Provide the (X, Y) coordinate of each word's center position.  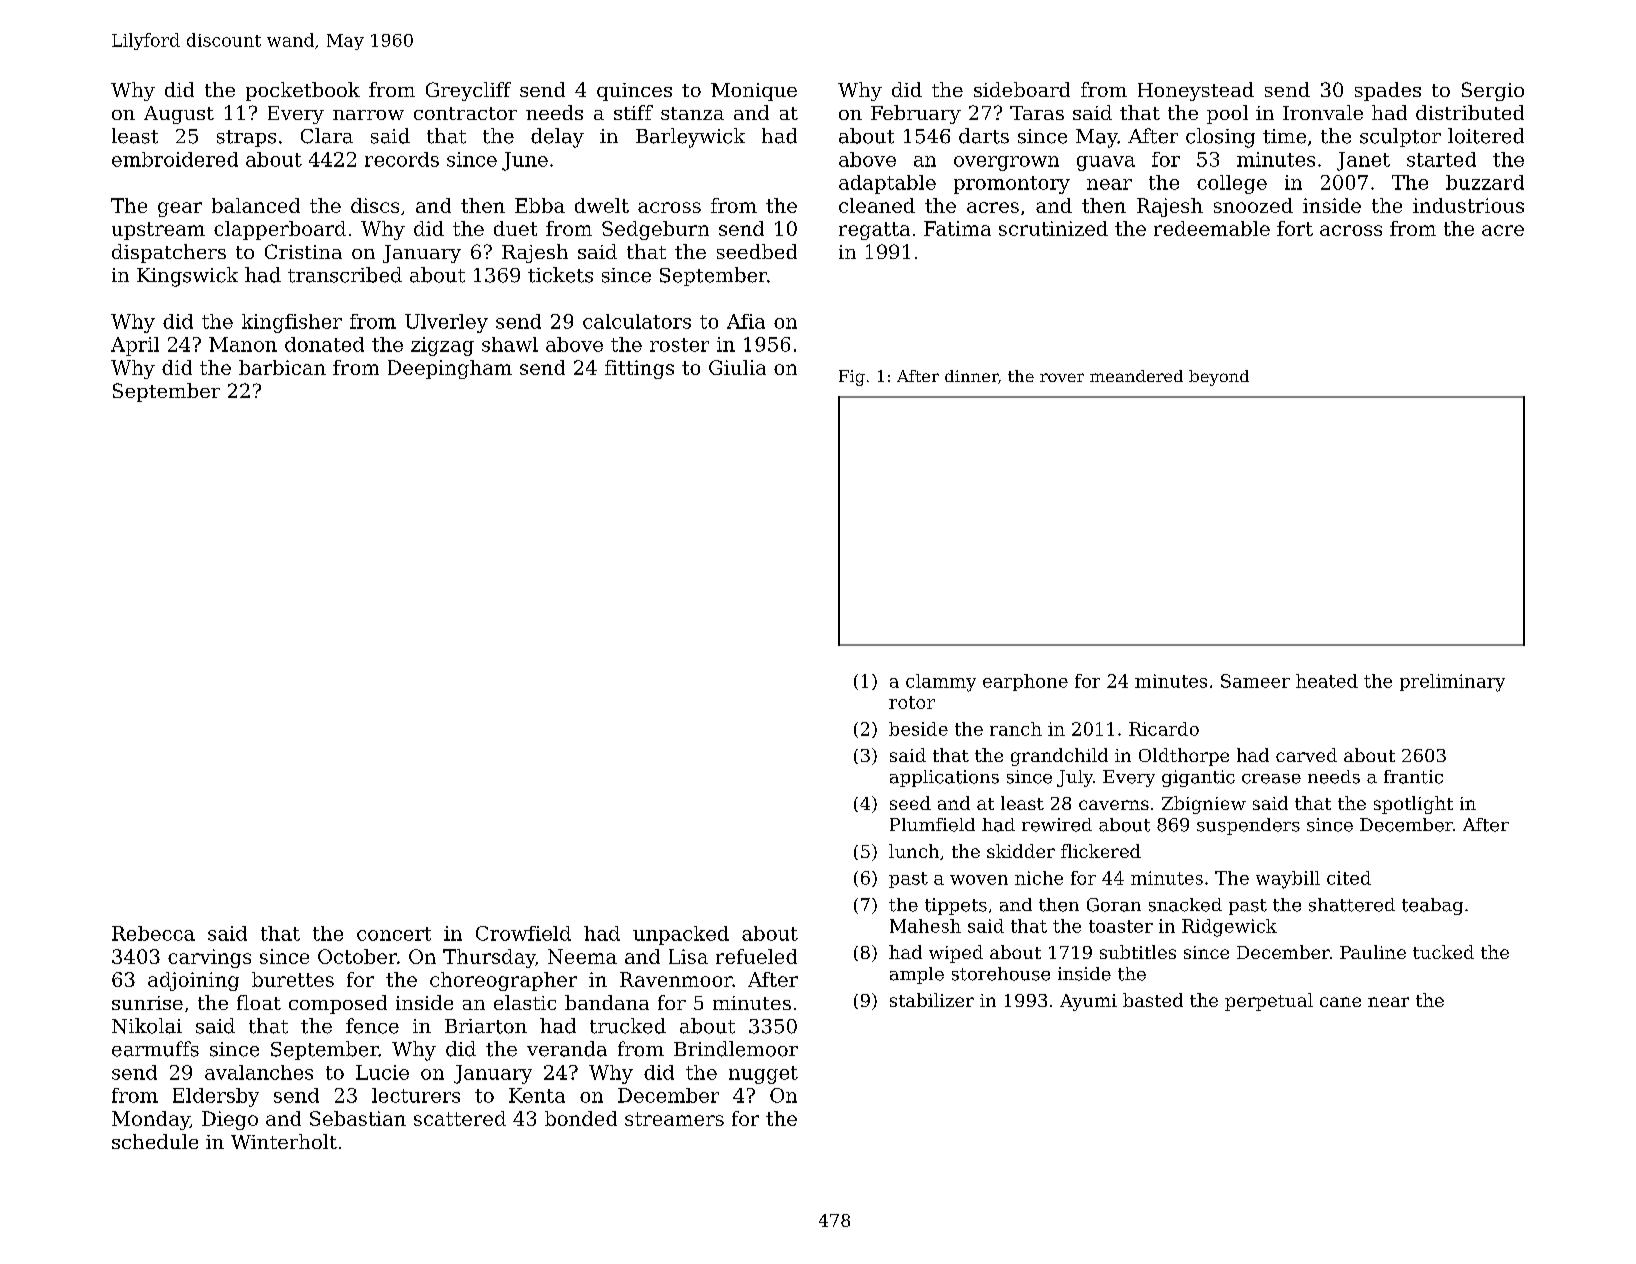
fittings (639, 369)
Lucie (382, 1072)
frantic (1413, 777)
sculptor (1400, 137)
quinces (634, 92)
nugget (763, 1075)
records (402, 159)
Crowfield (523, 933)
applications (944, 778)
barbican (282, 367)
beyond (1219, 378)
